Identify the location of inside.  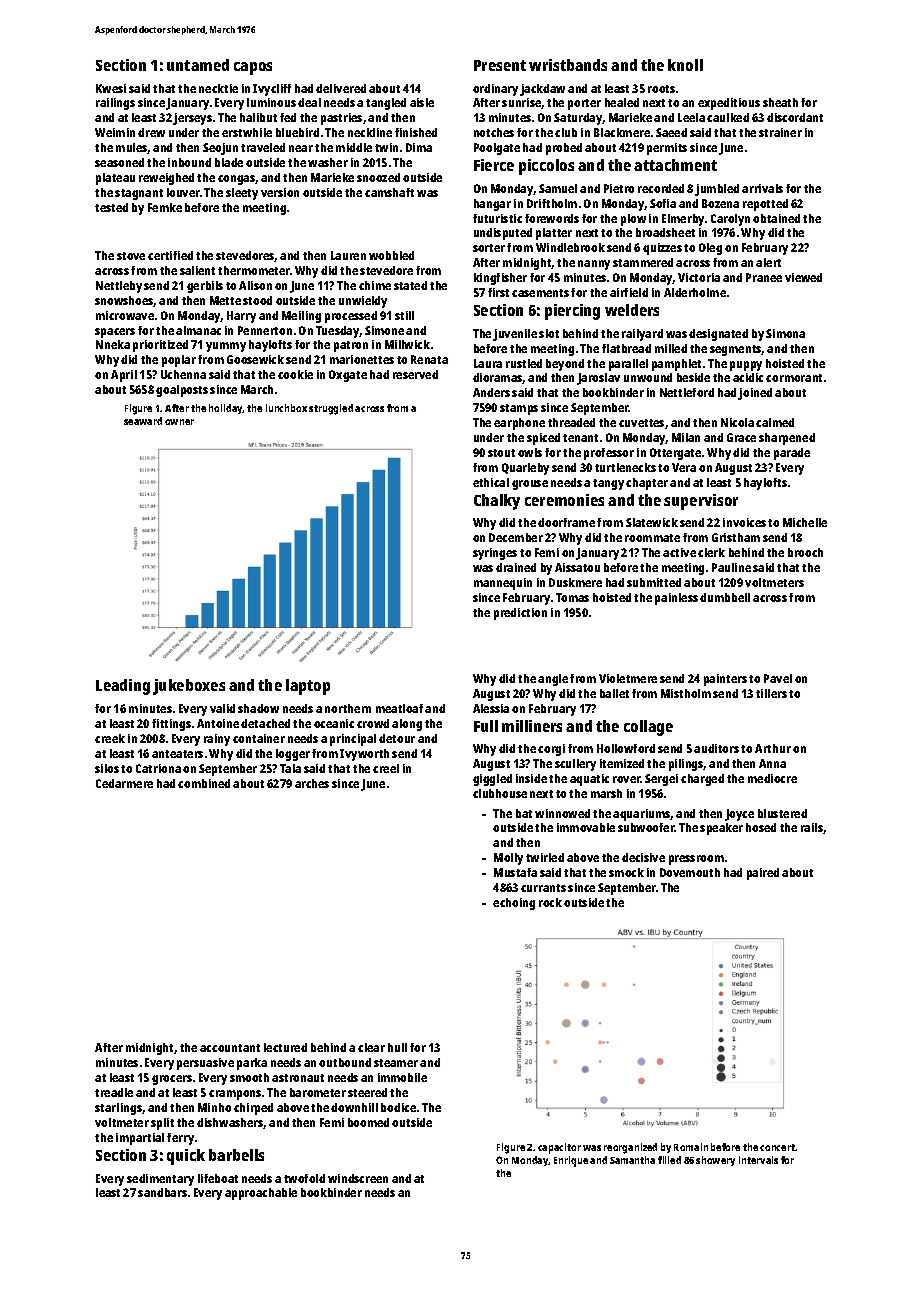
(531, 778).
